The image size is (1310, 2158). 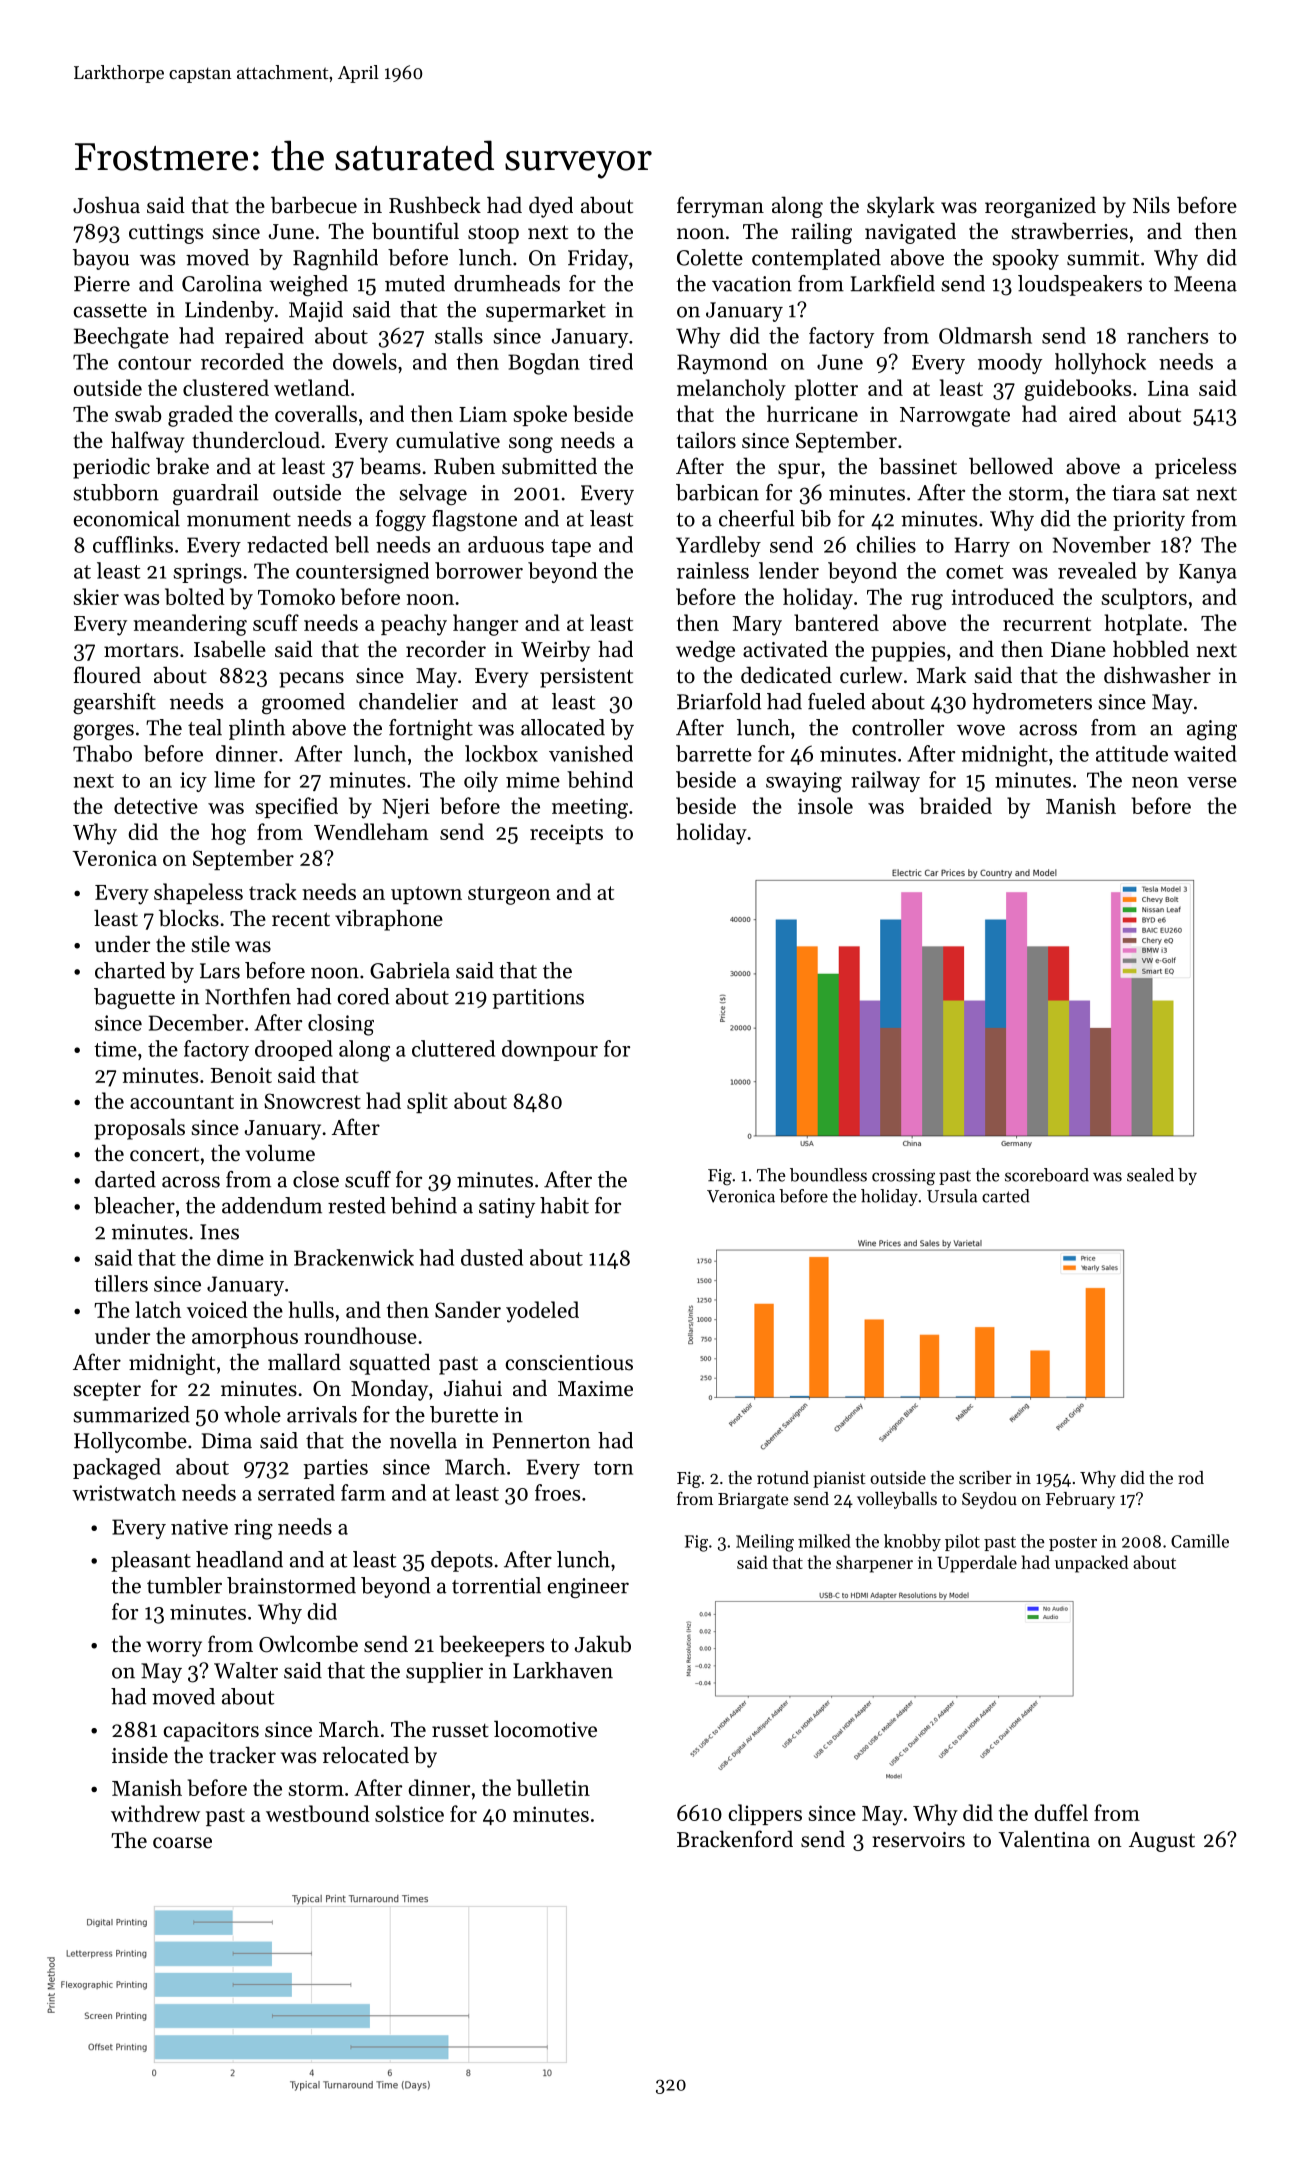 I want to click on barbecue, so click(x=314, y=205).
